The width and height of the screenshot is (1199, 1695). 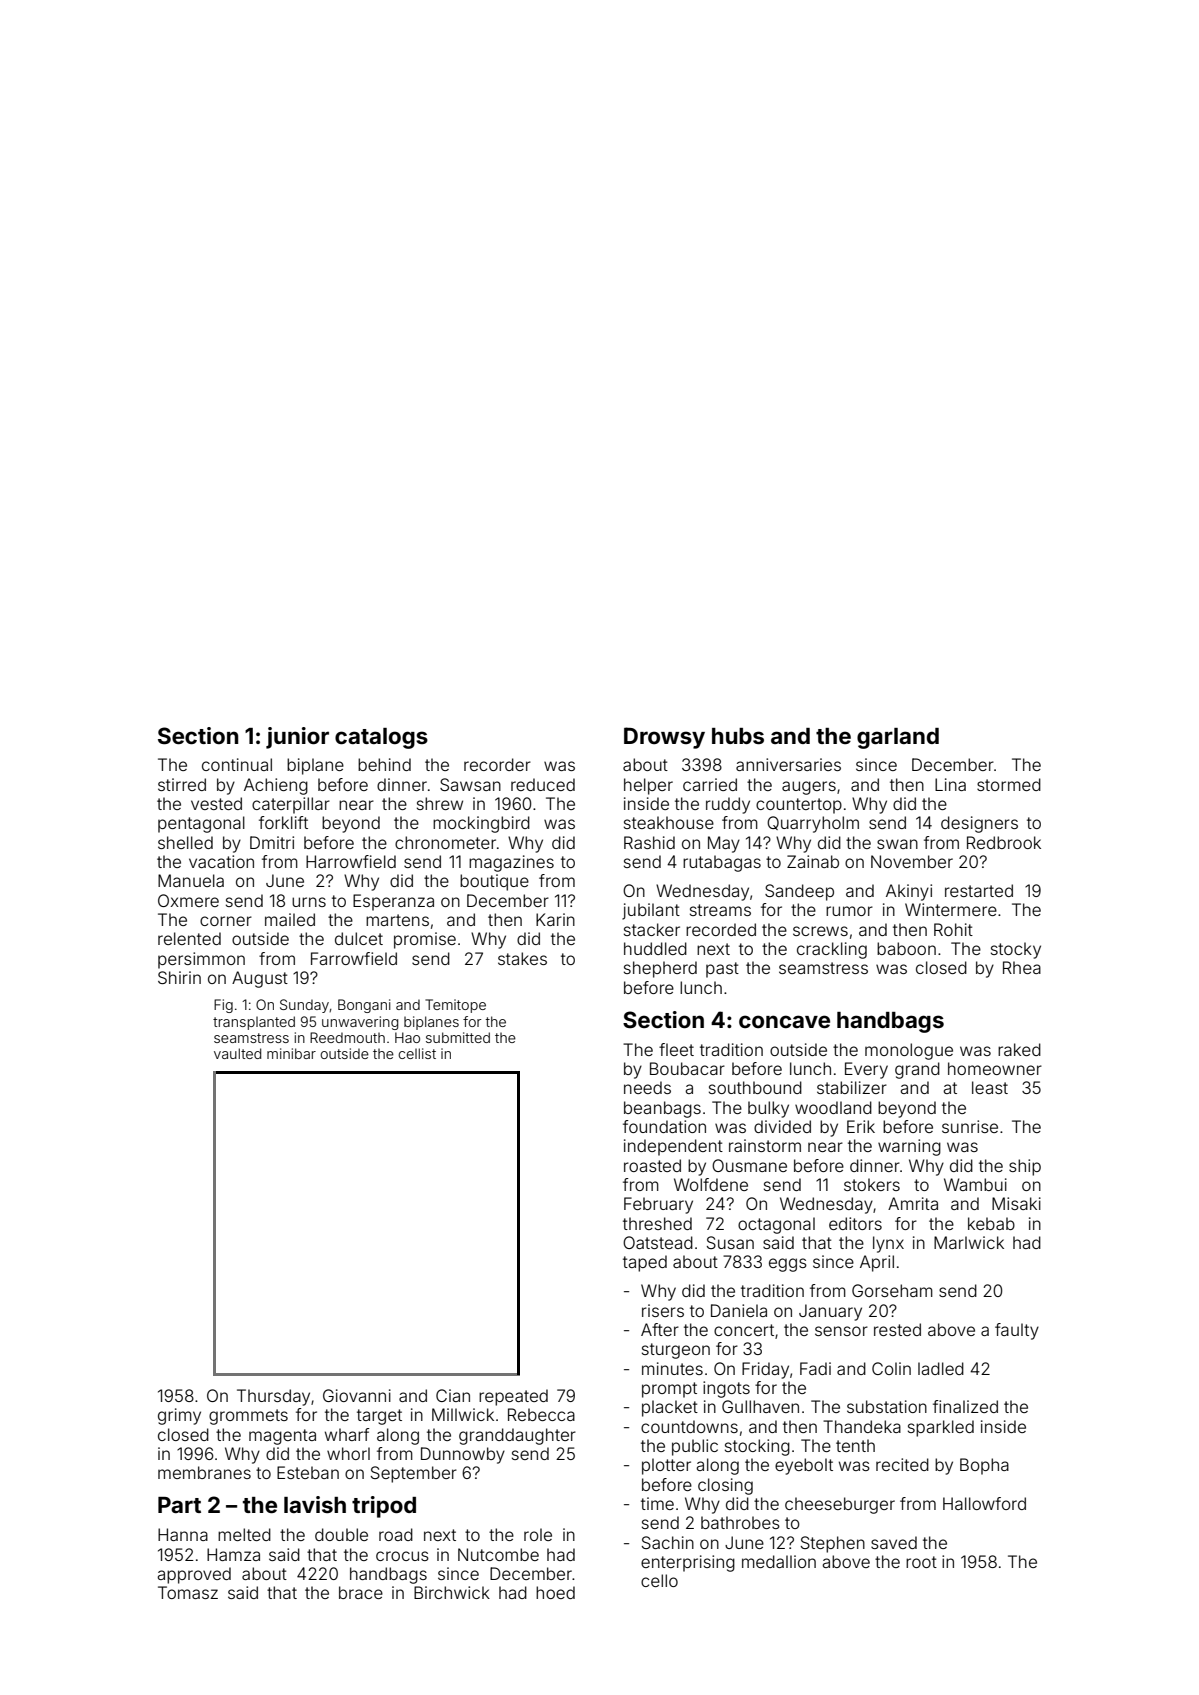 What do you see at coordinates (237, 764) in the screenshot?
I see `continual` at bounding box center [237, 764].
